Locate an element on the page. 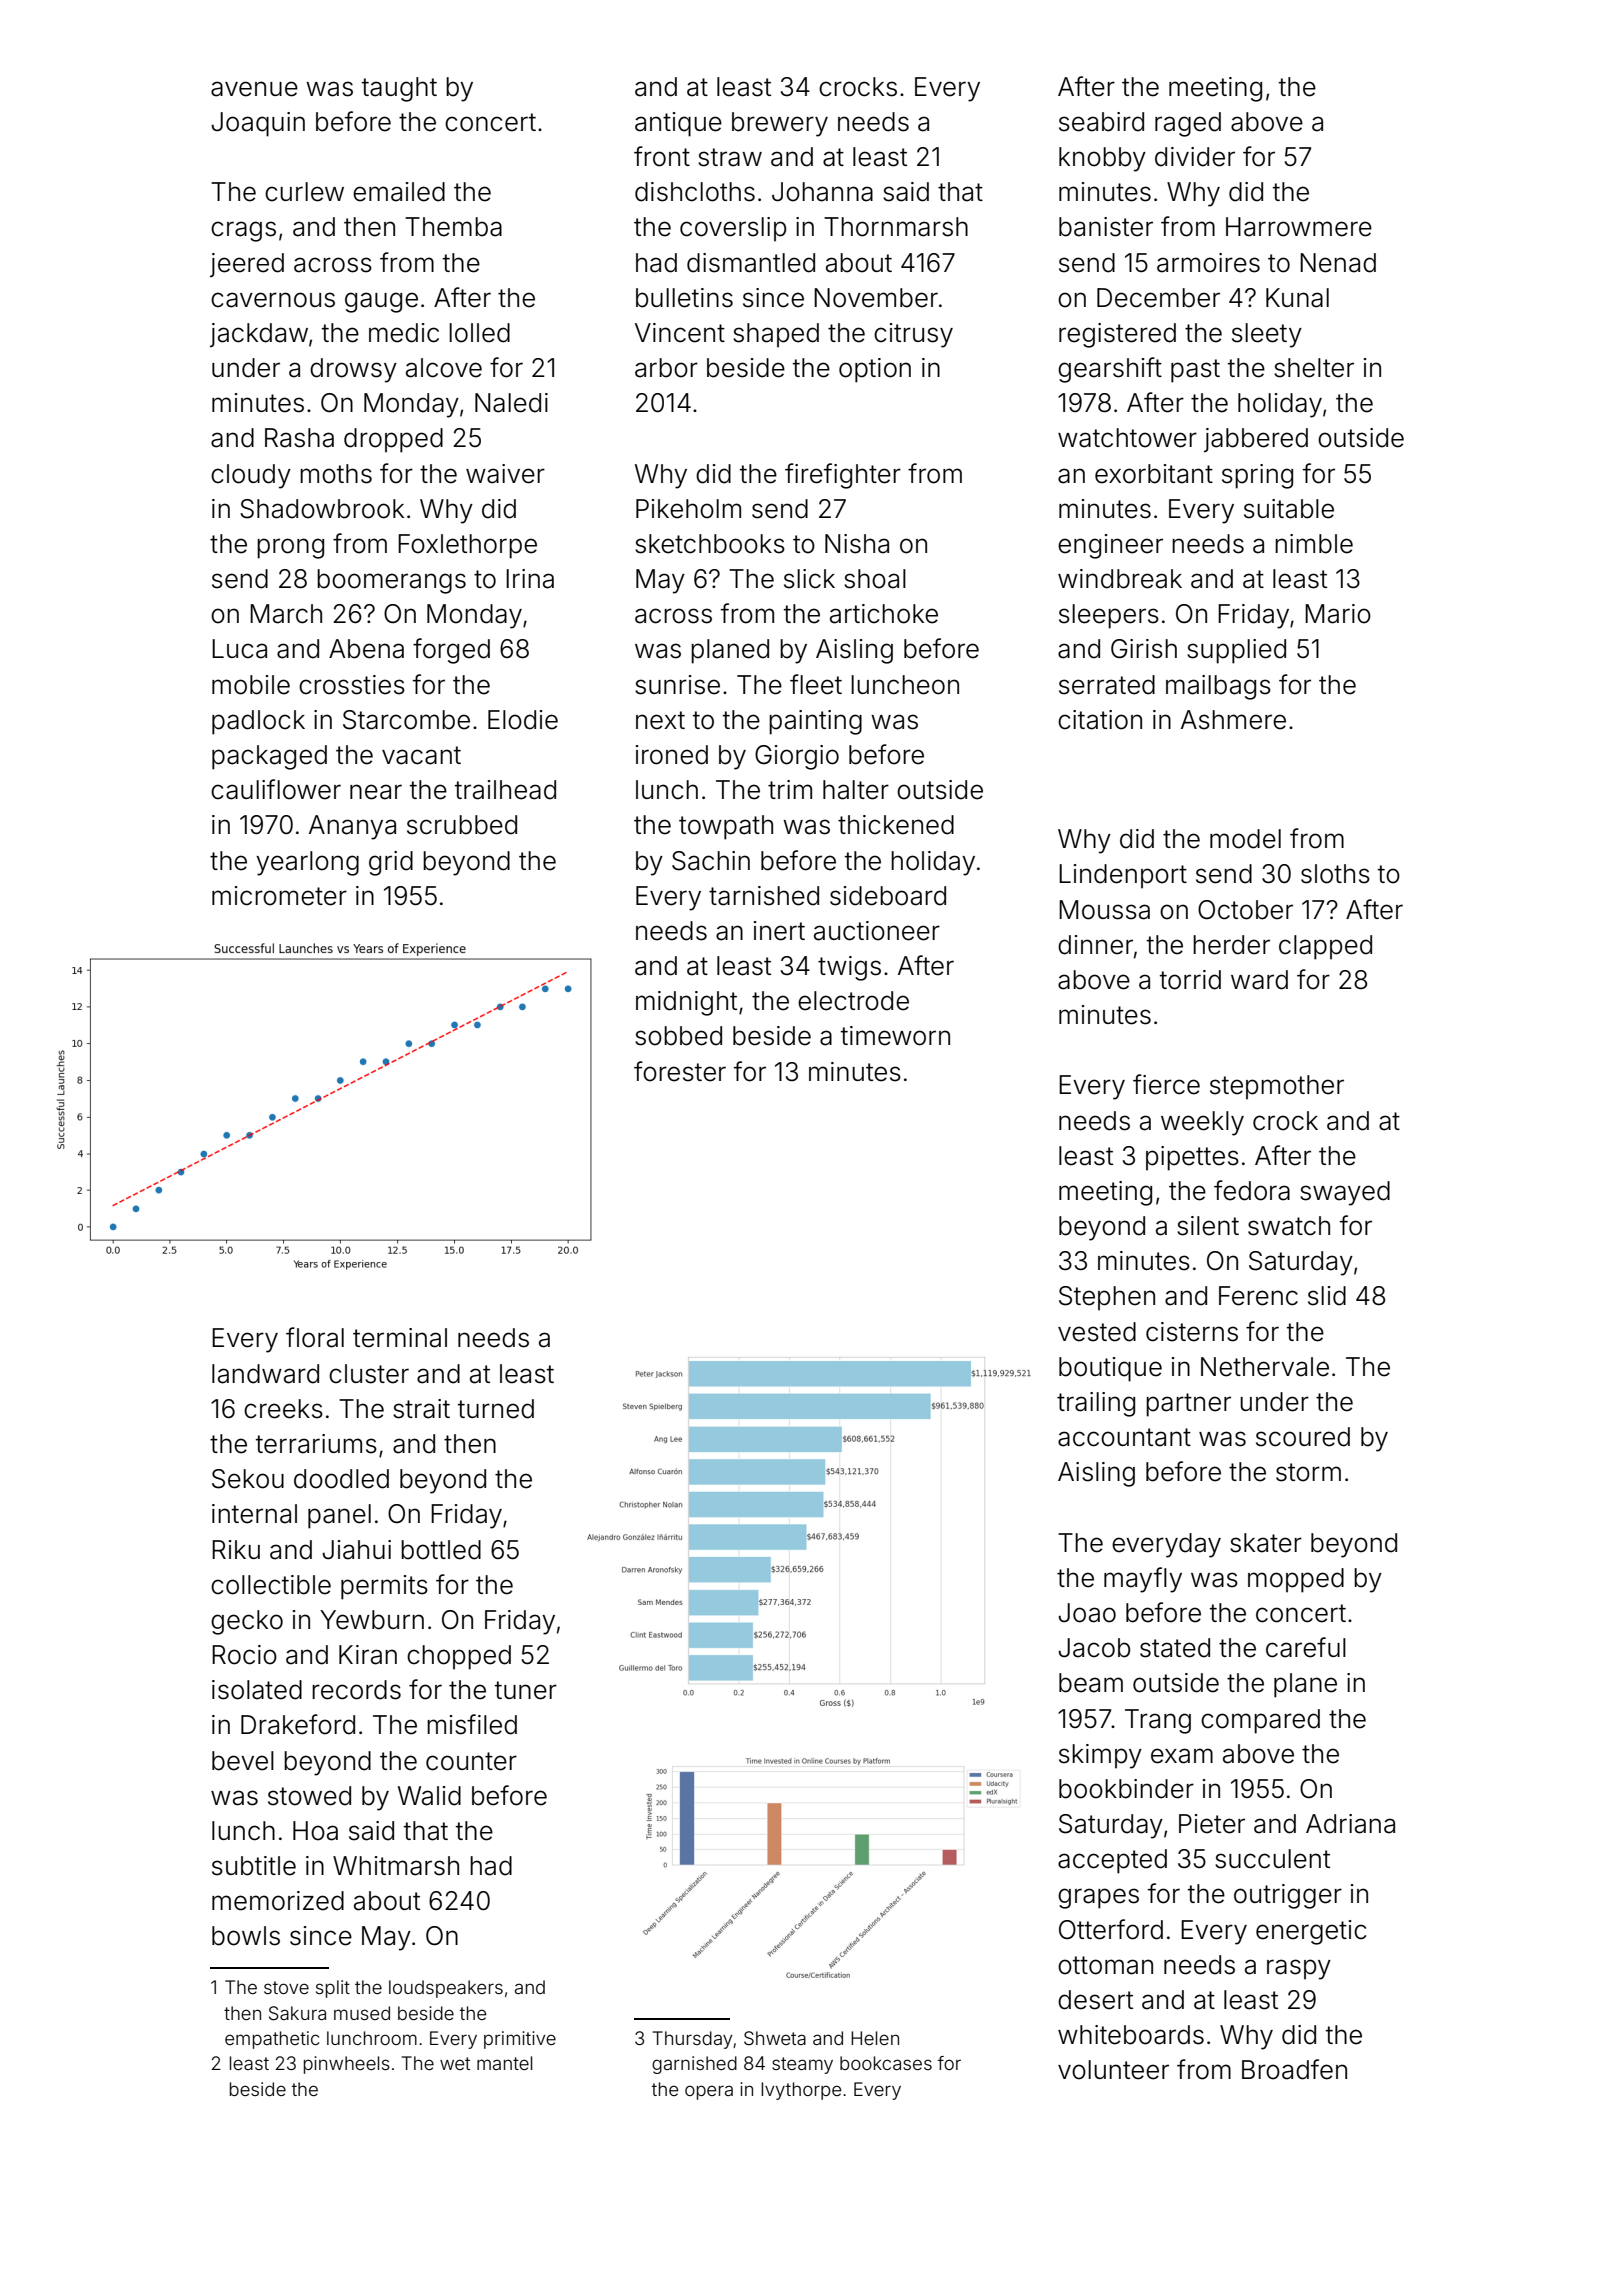 This document has height=2292, width=1620. floral is located at coordinates (315, 1337).
